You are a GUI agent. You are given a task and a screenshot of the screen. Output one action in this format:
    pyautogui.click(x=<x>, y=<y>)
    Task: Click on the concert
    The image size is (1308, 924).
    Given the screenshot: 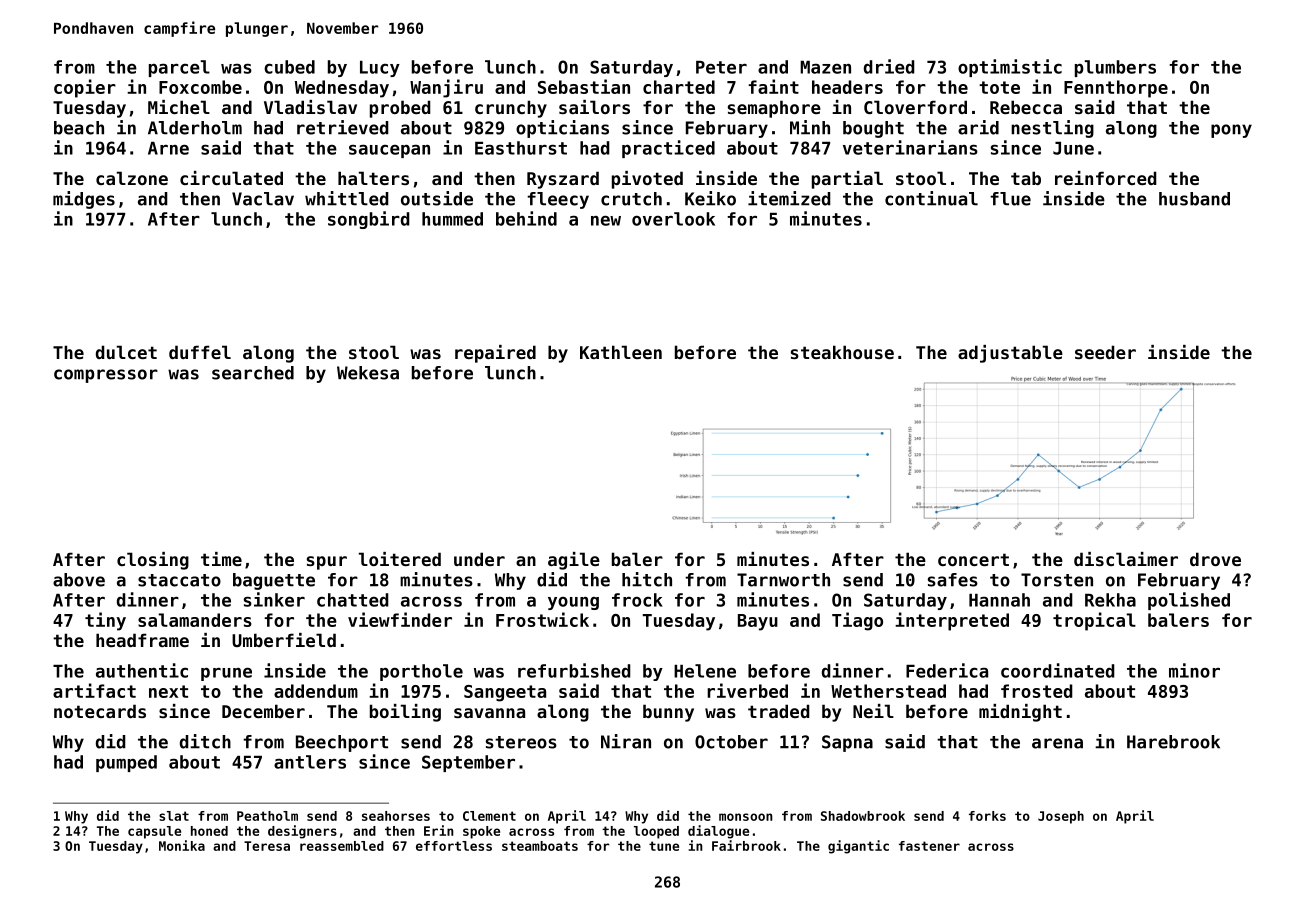 What is the action you would take?
    pyautogui.click(x=973, y=559)
